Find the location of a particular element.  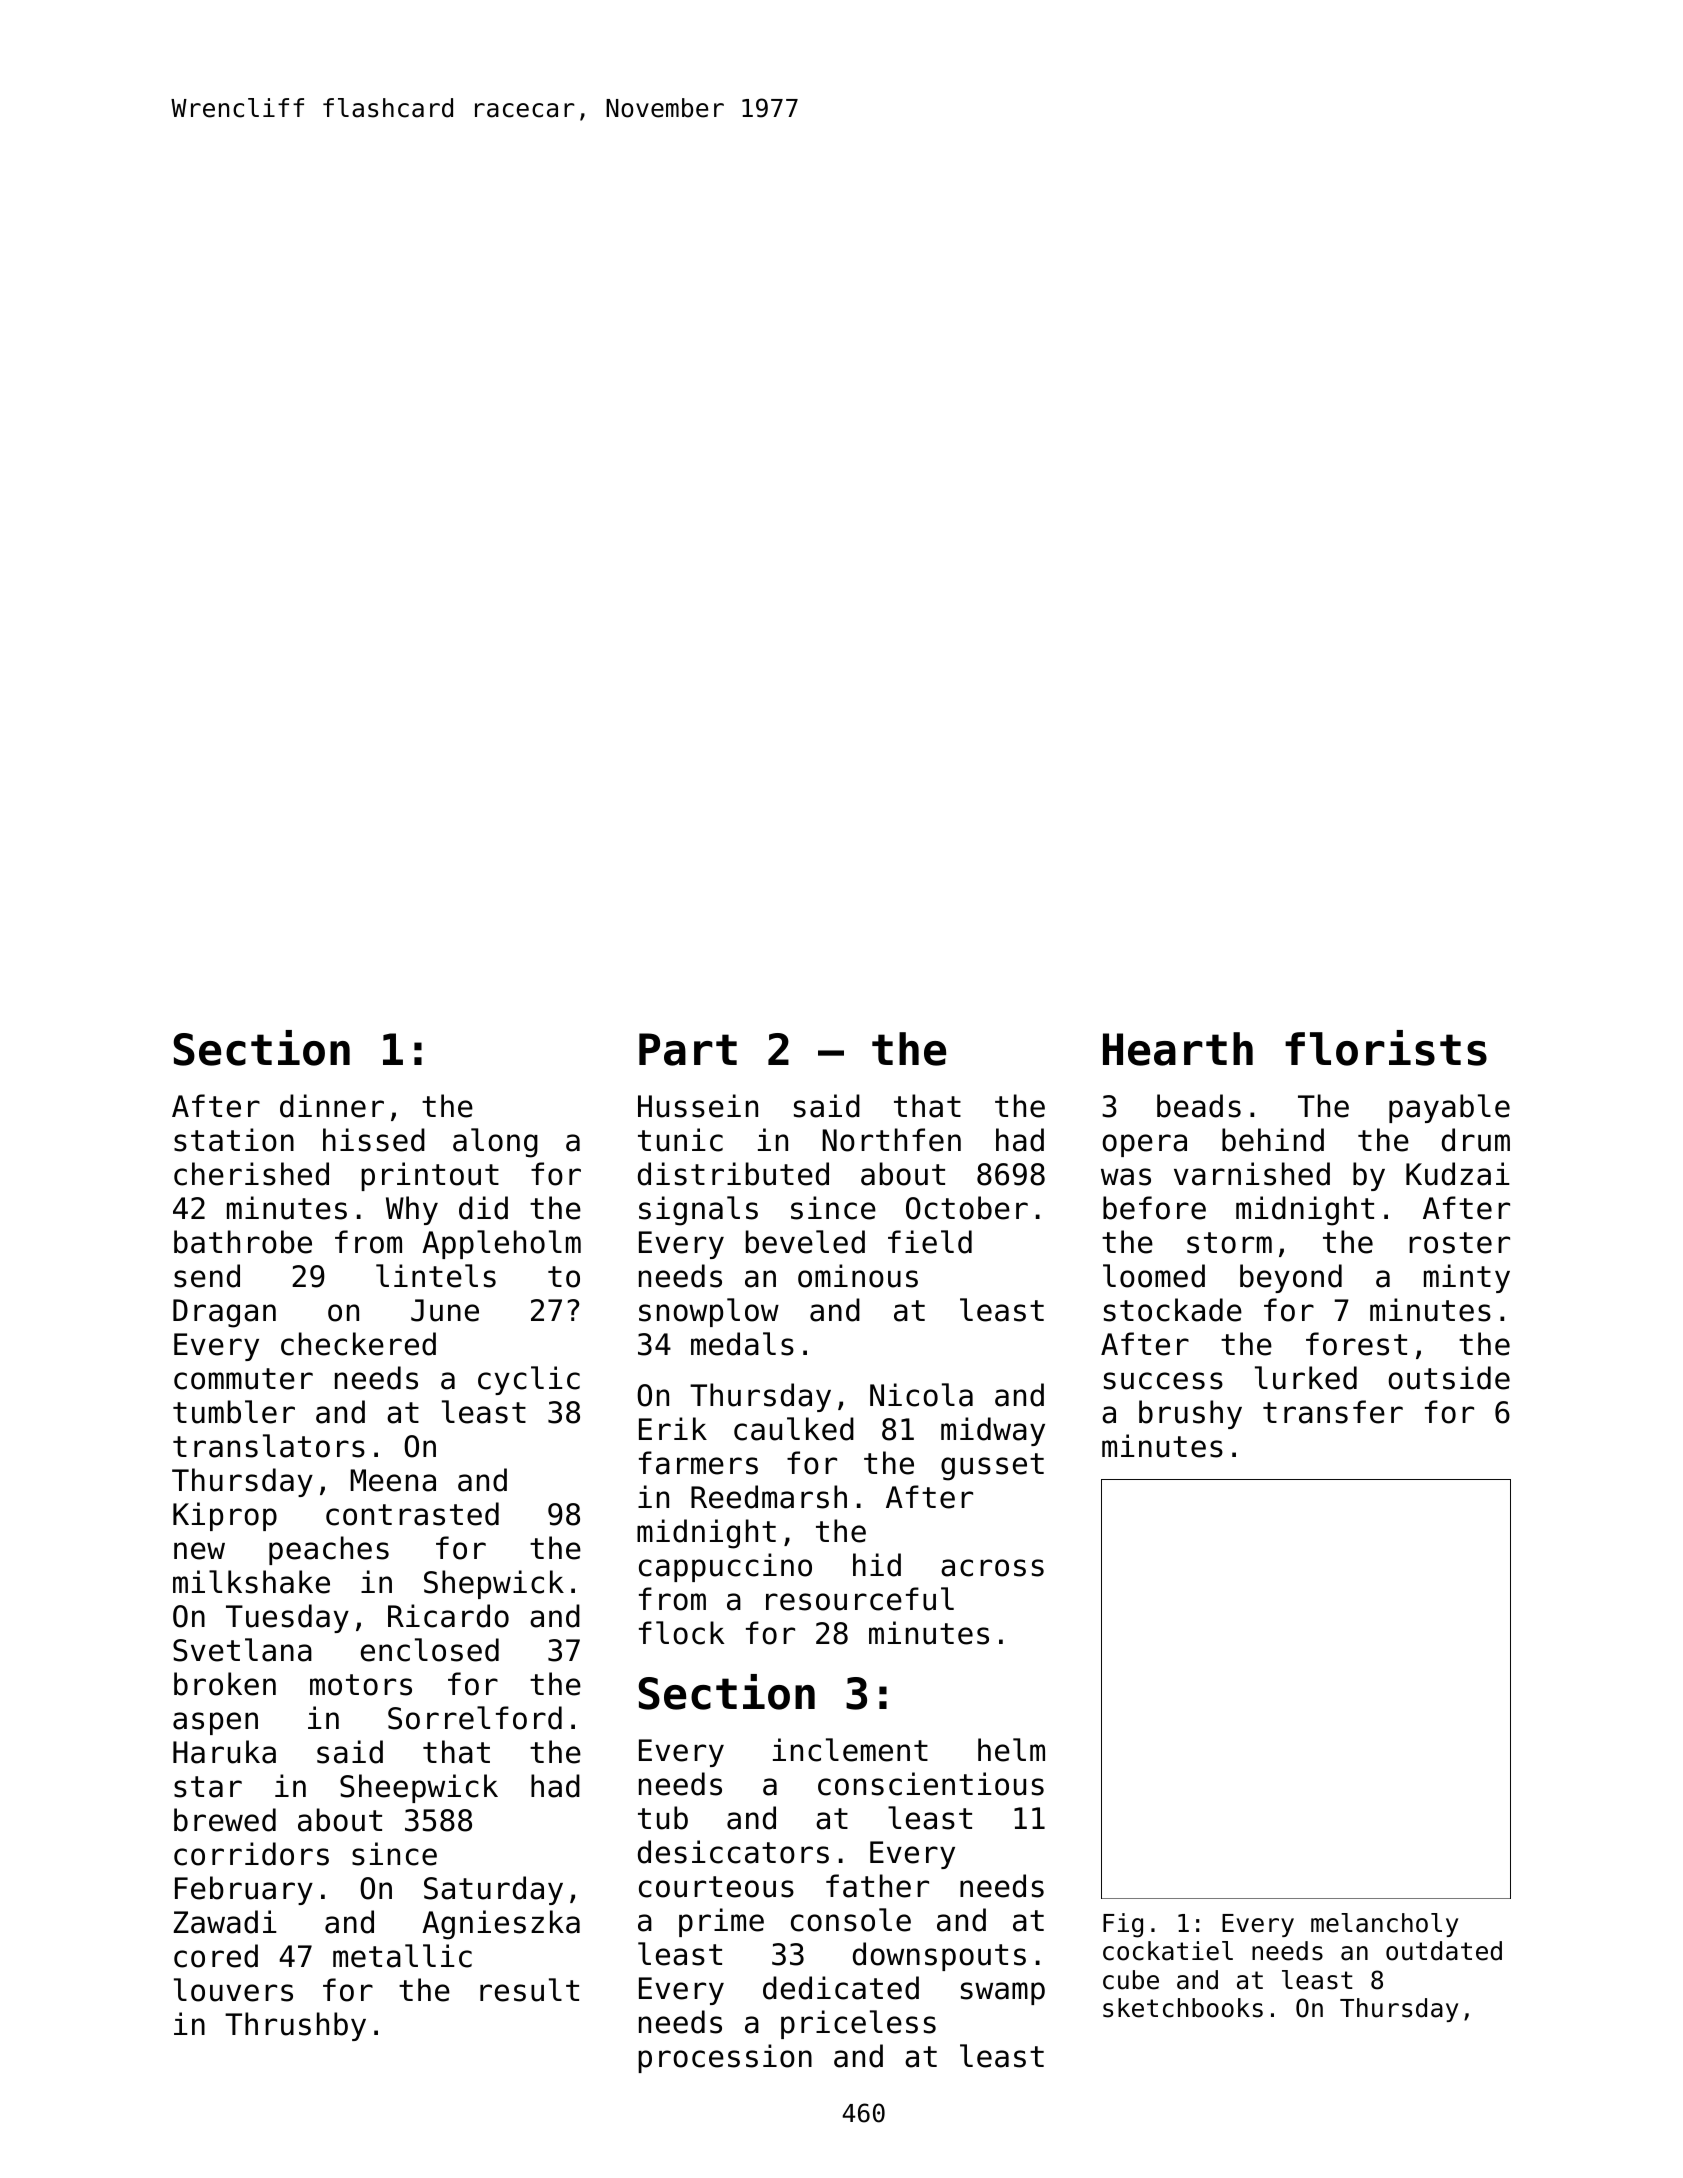

field is located at coordinates (930, 1242).
